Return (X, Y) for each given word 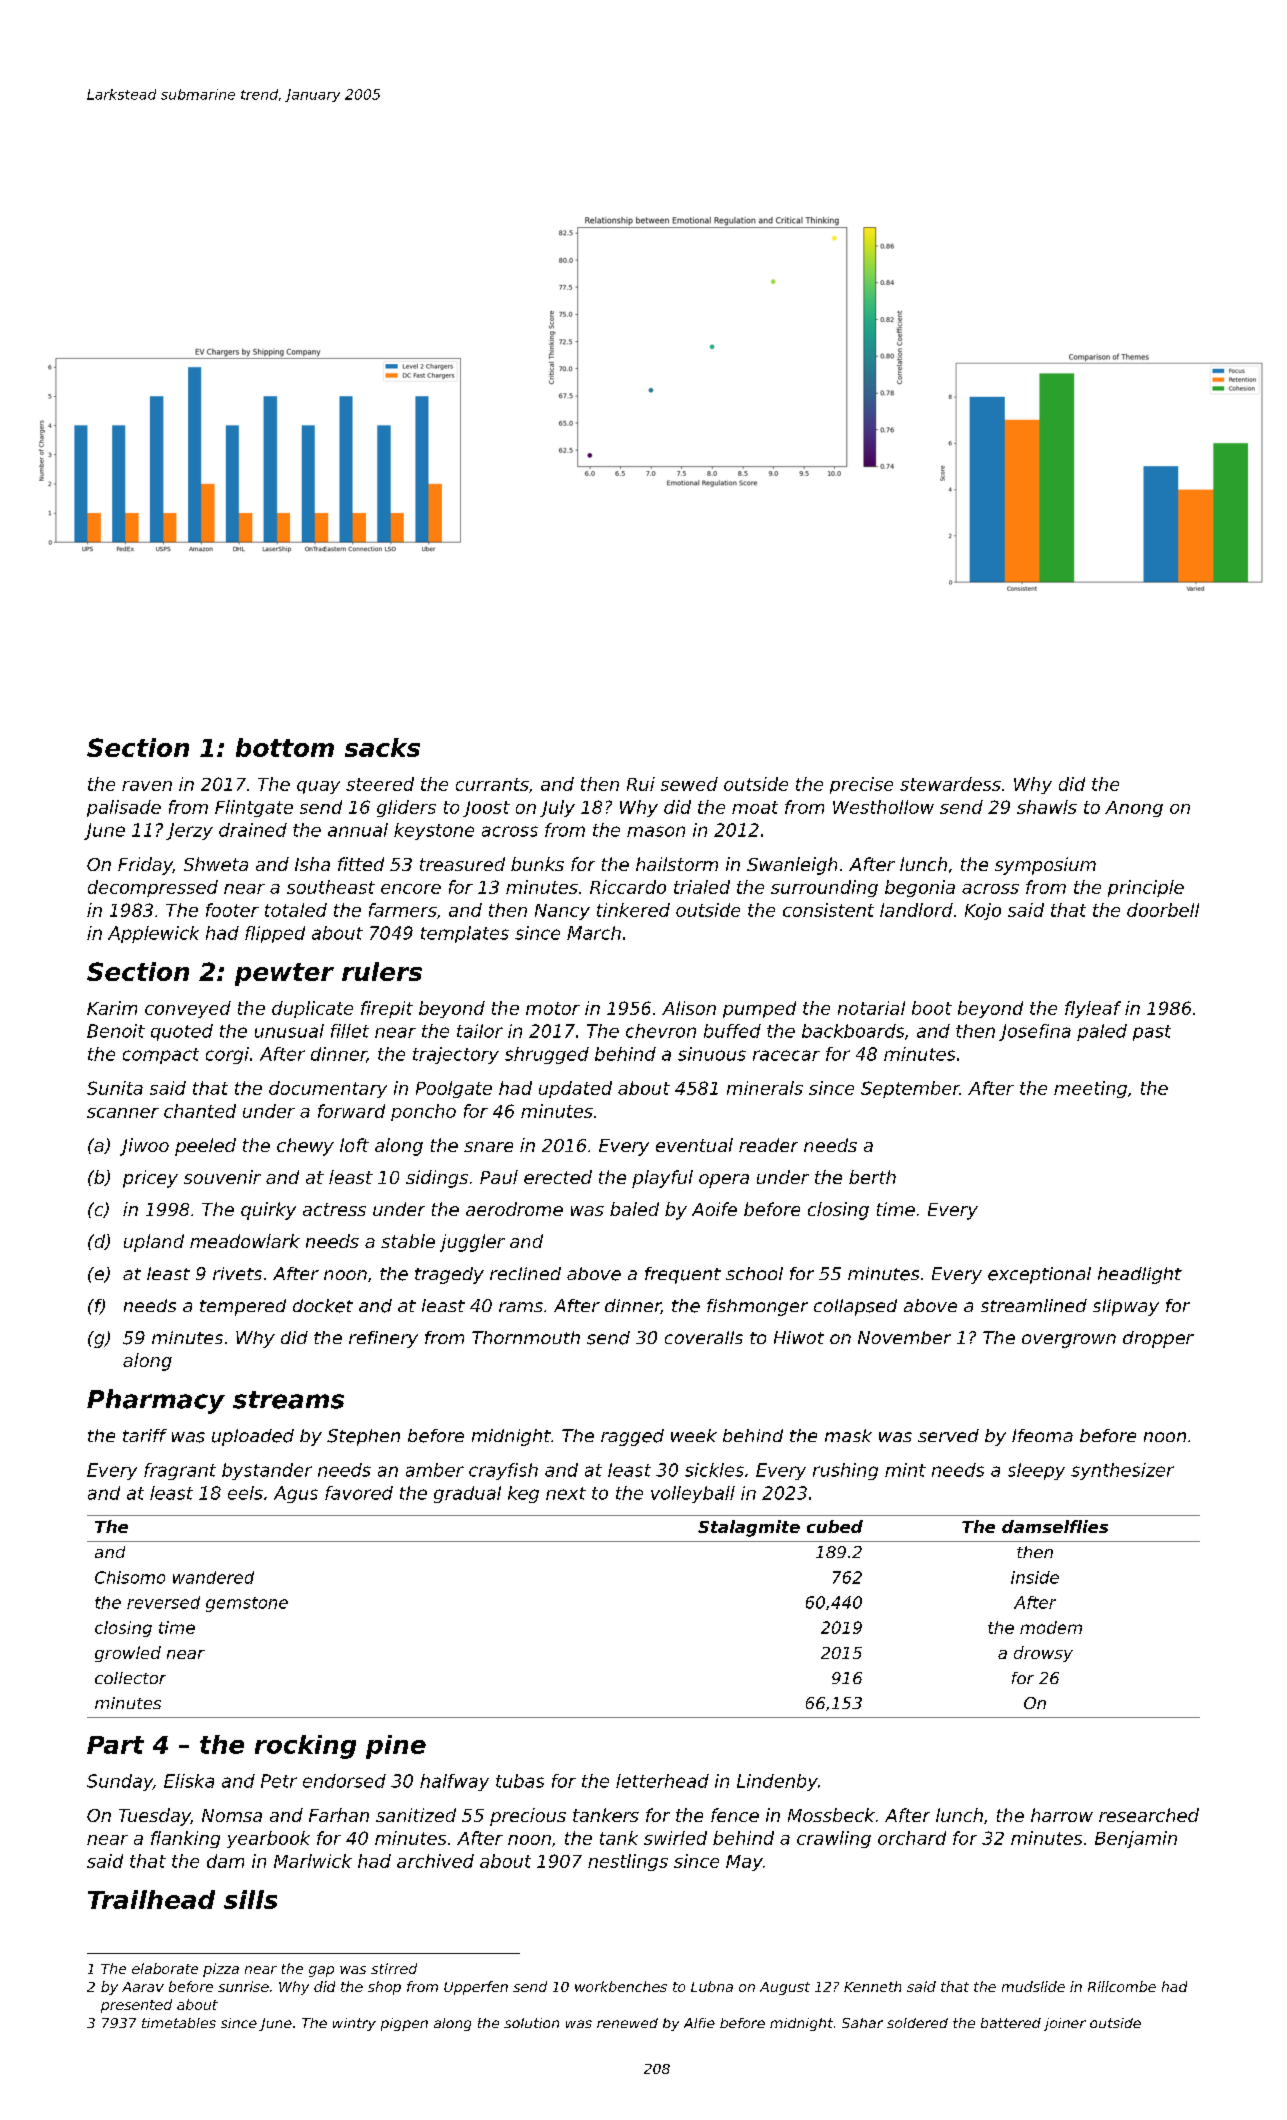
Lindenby (777, 1782)
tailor (480, 1031)
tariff (145, 1435)
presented (136, 2006)
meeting (1090, 1089)
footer (232, 910)
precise (861, 785)
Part (115, 1745)
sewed (689, 784)
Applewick (153, 934)
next (566, 1493)
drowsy (1043, 1654)
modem (1051, 1627)
